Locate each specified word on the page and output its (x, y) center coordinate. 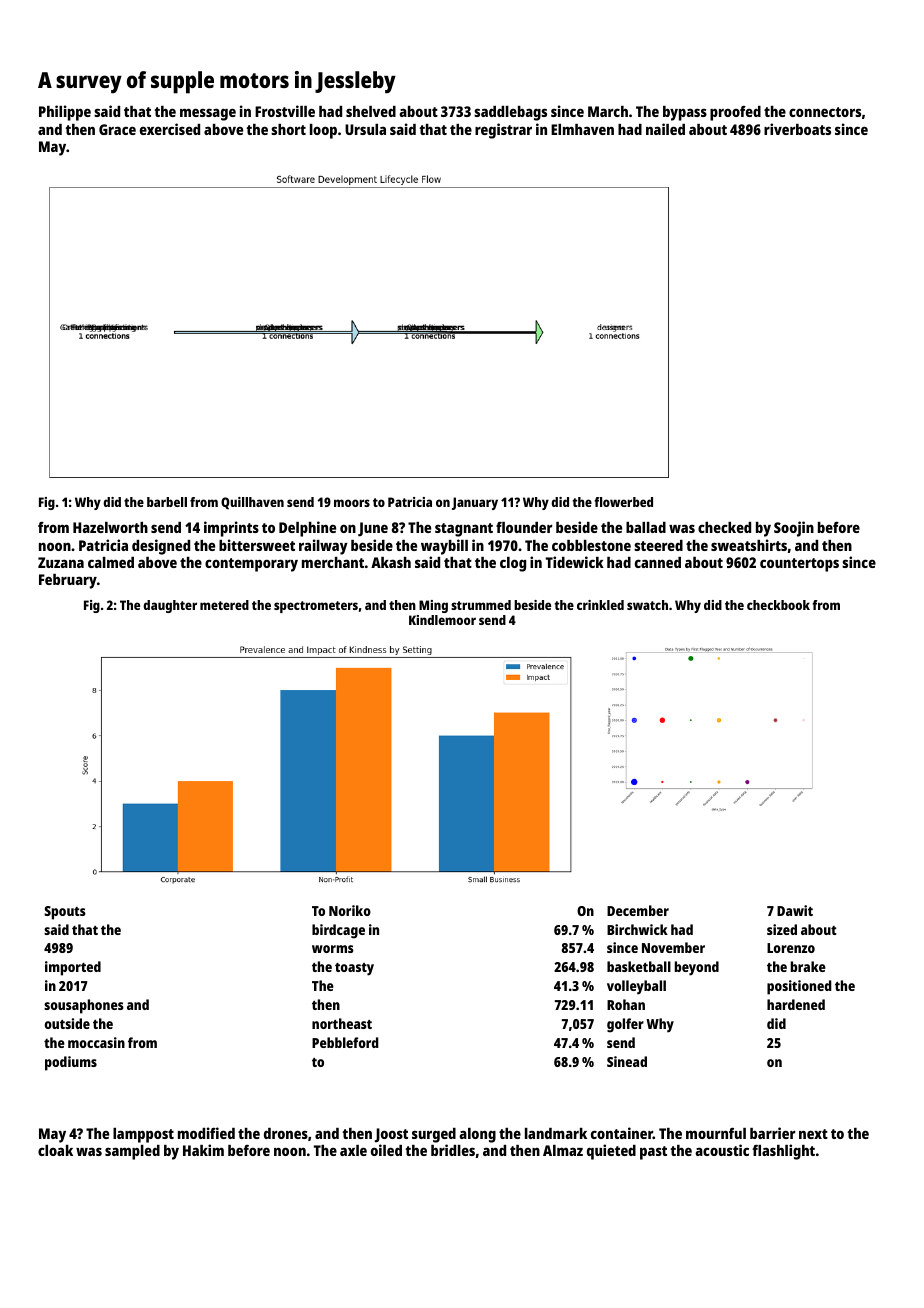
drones (286, 1133)
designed (161, 547)
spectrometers (316, 607)
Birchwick (637, 929)
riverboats (797, 129)
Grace (117, 129)
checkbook (778, 605)
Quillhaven (252, 503)
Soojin (794, 529)
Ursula (365, 129)
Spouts (65, 913)
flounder (524, 527)
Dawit (795, 910)
